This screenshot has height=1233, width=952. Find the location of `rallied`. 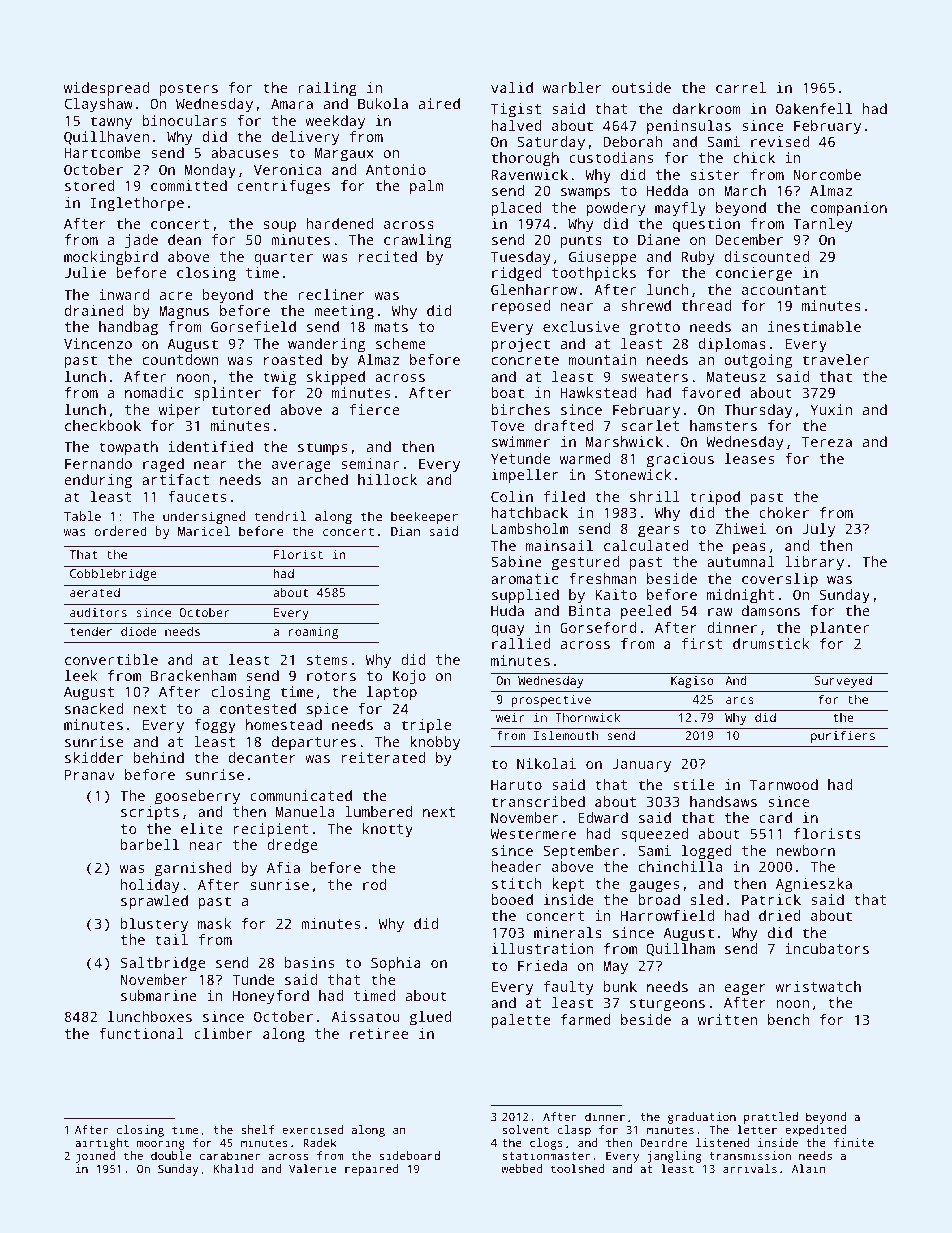

rallied is located at coordinates (521, 643).
